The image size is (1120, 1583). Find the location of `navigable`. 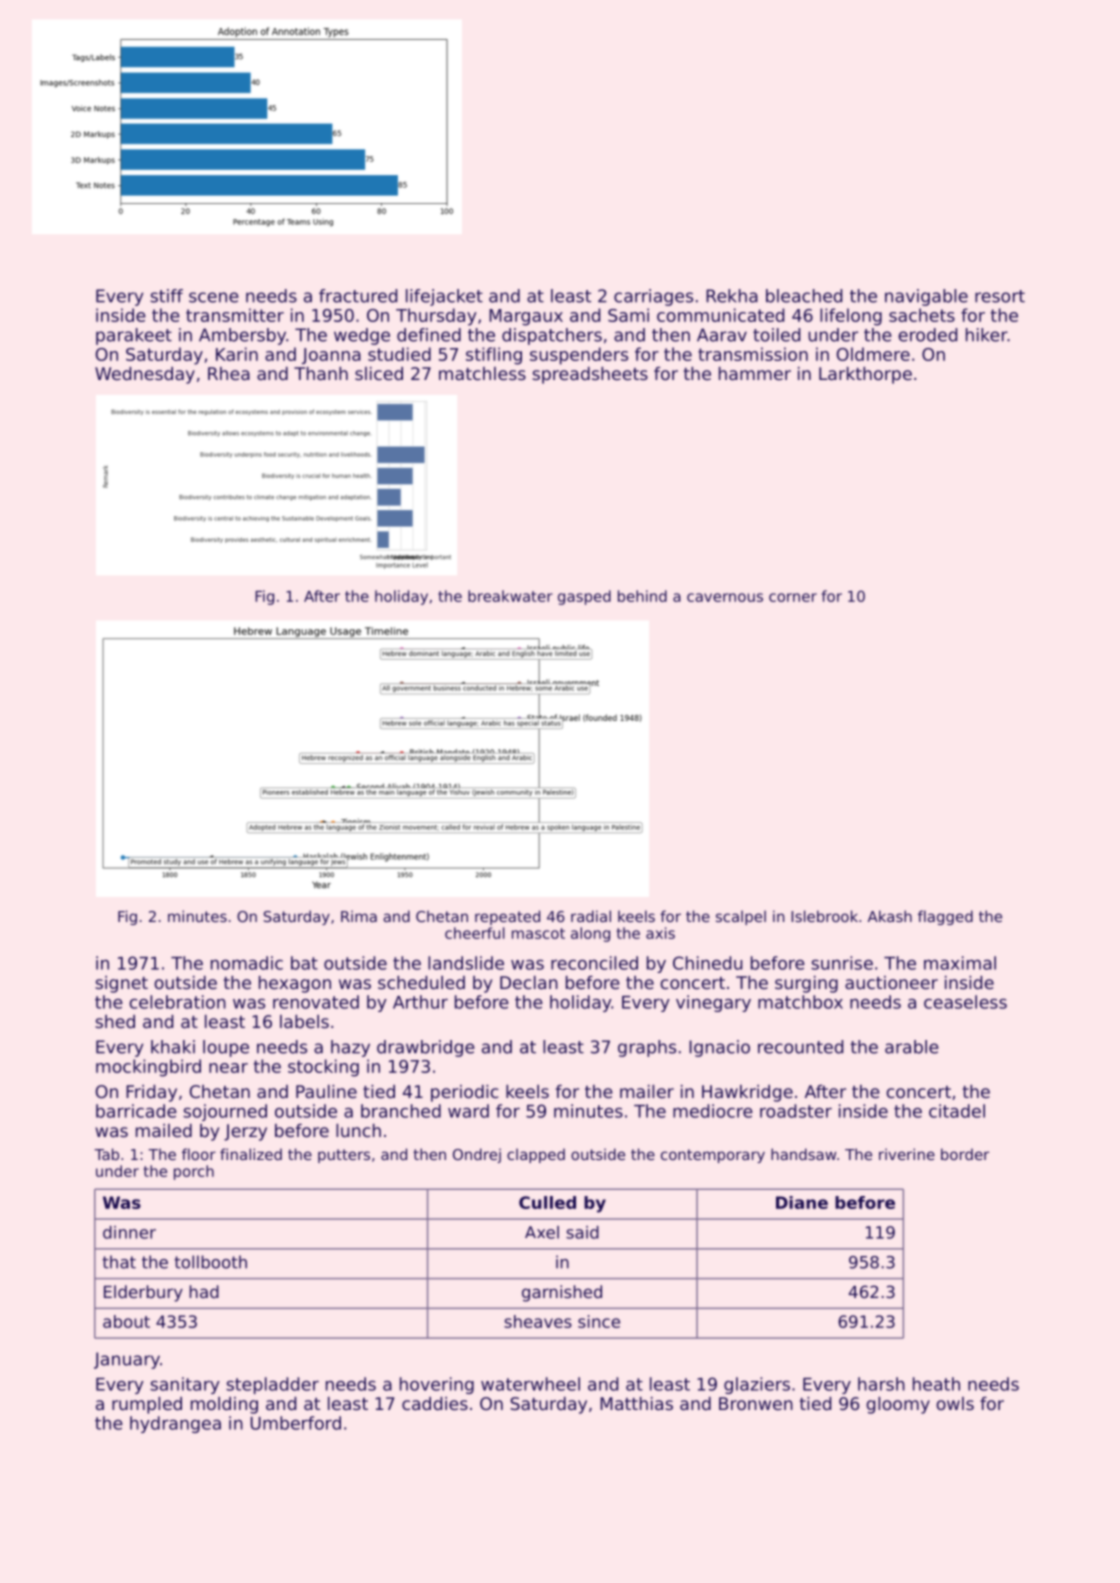

navigable is located at coordinates (926, 297).
